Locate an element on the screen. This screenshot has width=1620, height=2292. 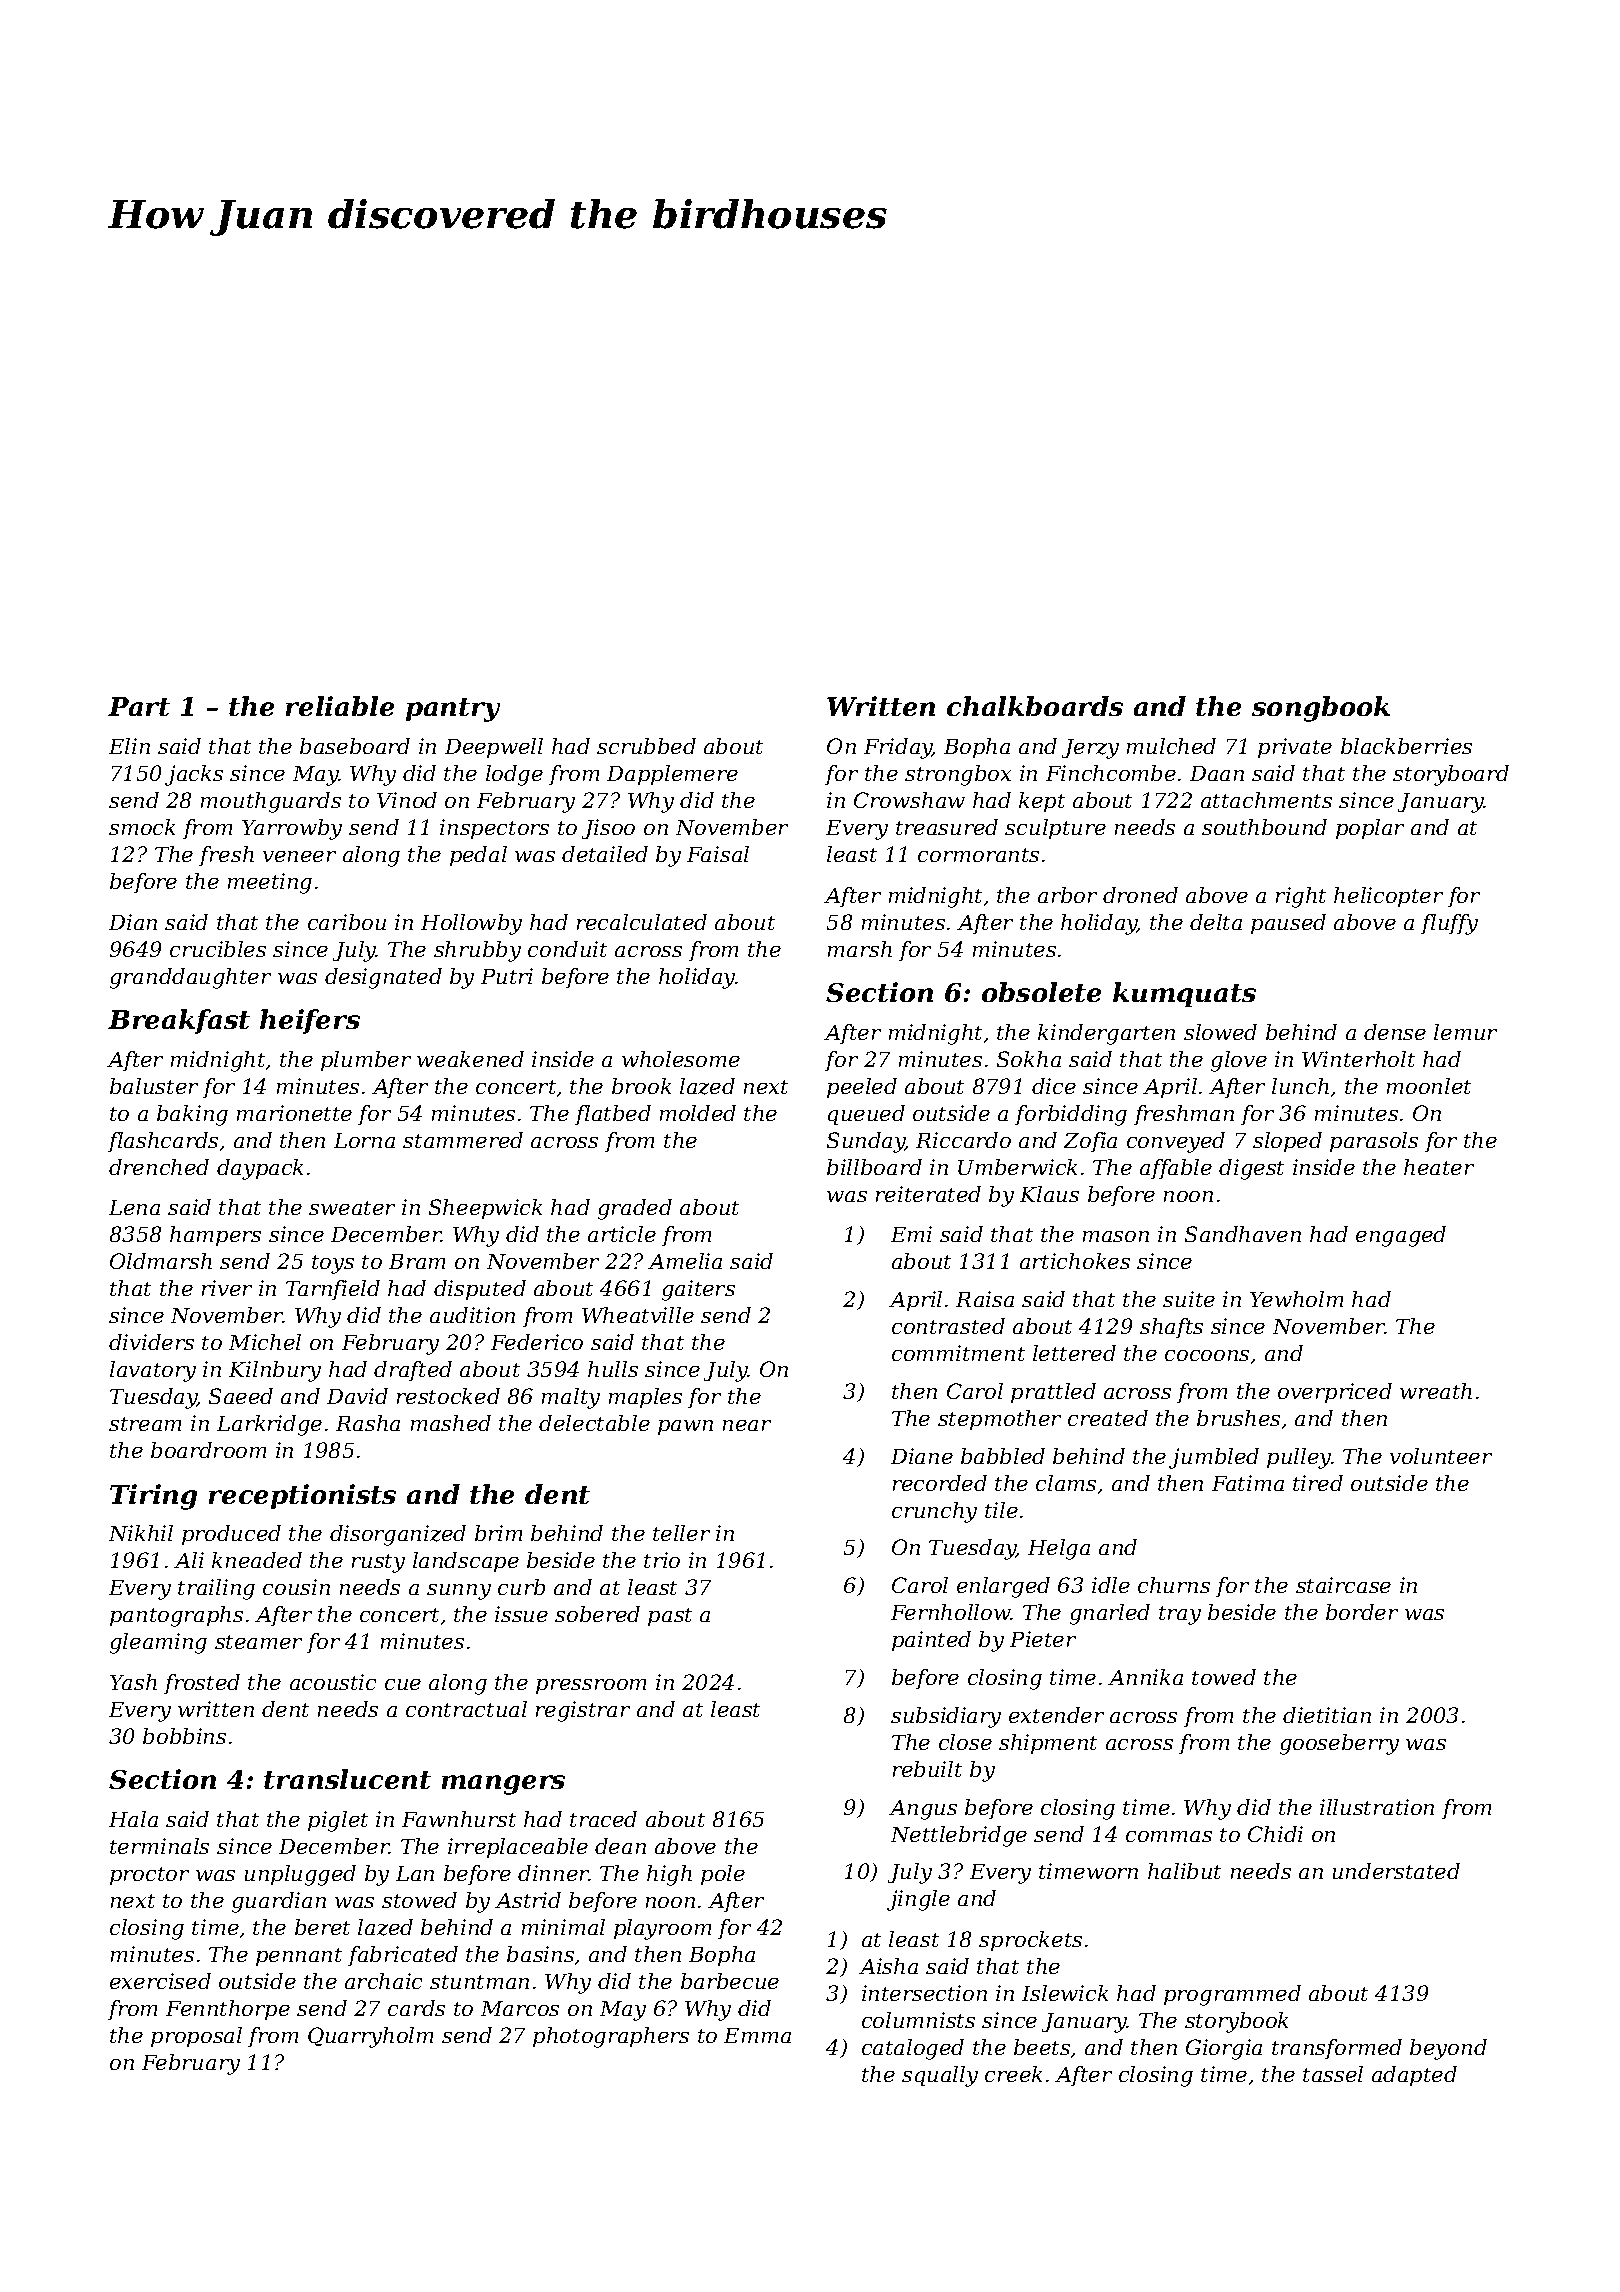
engaged is located at coordinates (1401, 1236).
